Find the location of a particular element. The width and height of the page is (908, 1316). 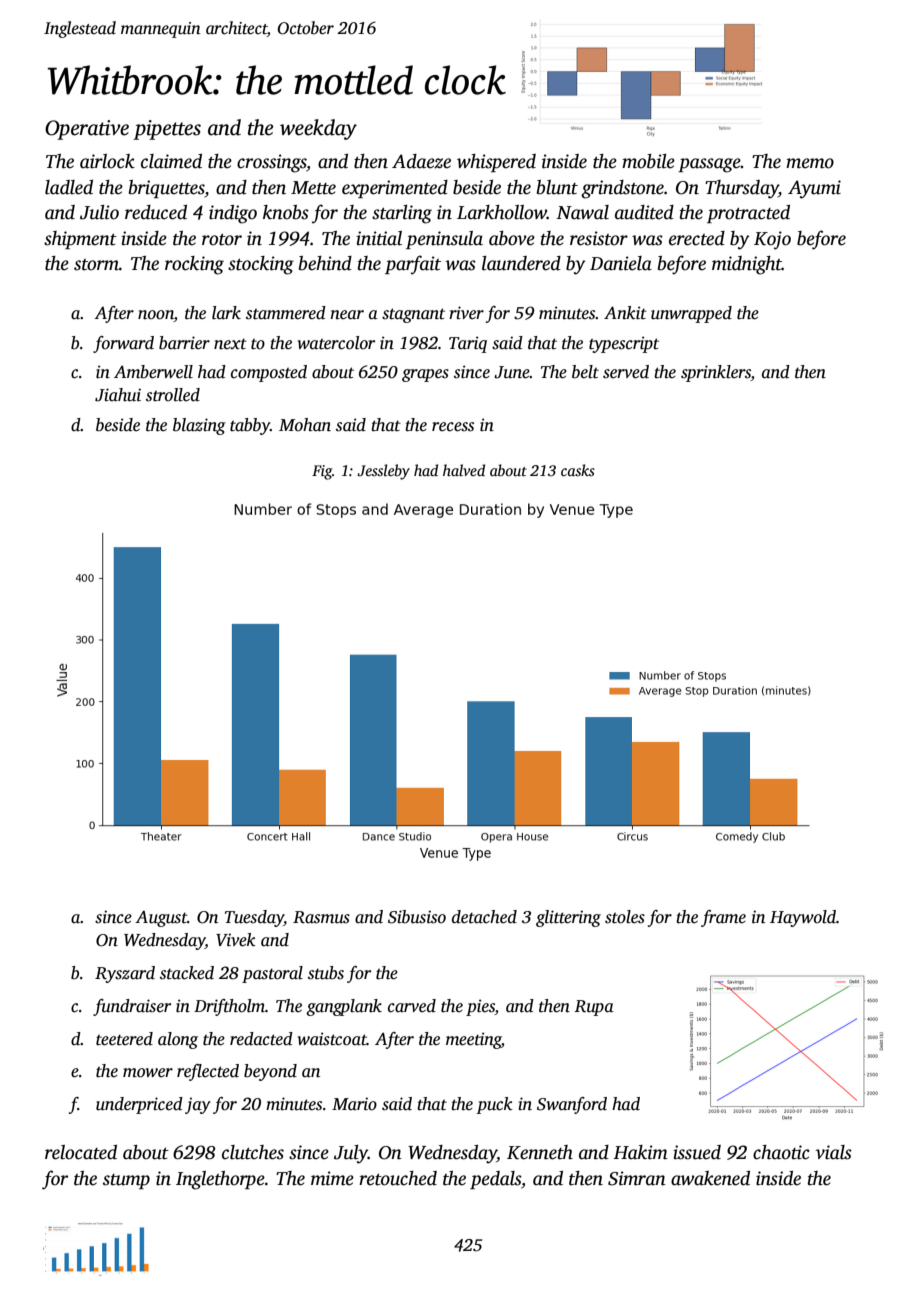

stump is located at coordinates (126, 1181).
